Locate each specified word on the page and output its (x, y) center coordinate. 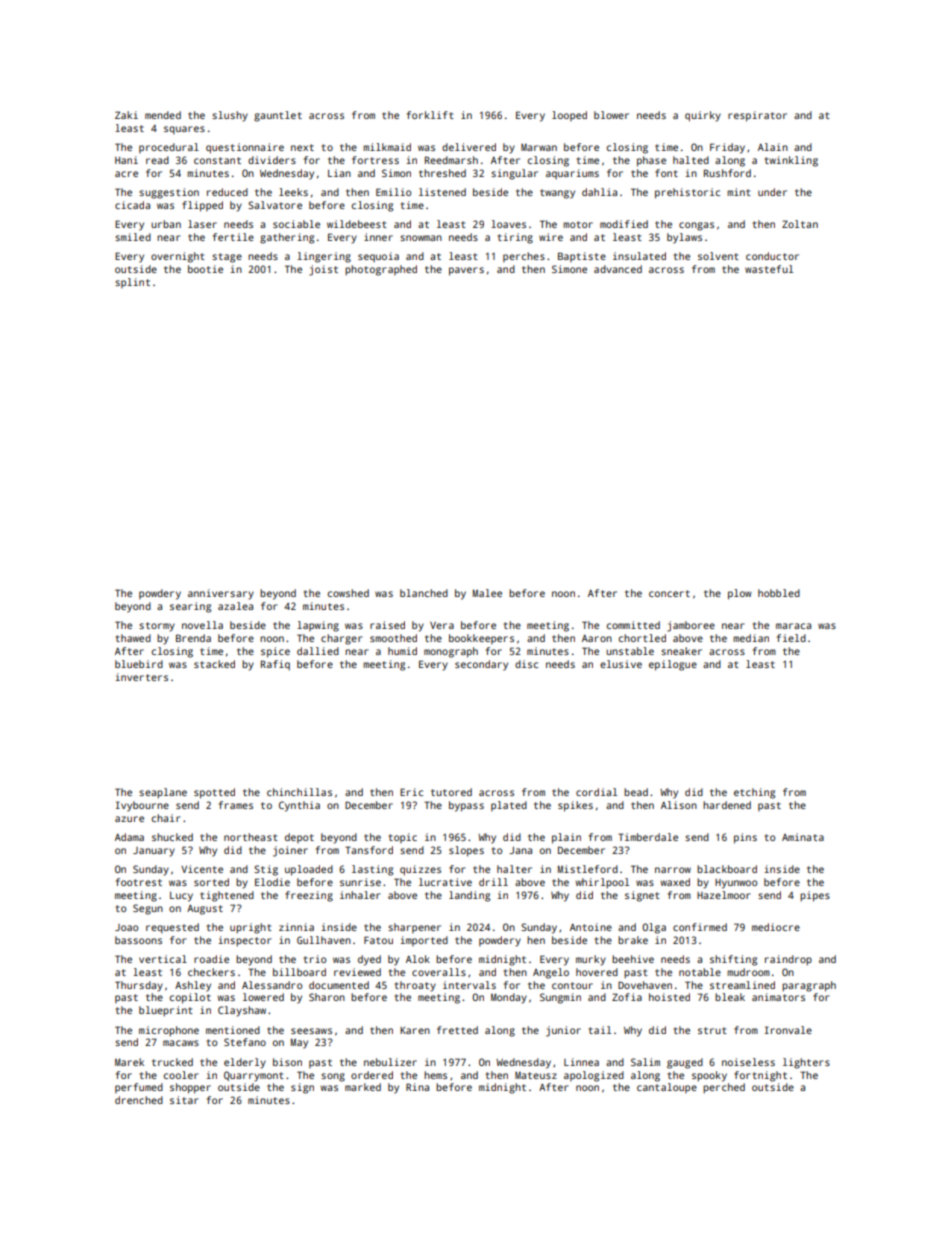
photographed (381, 270)
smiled (133, 237)
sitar (184, 1100)
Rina (417, 1087)
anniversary (221, 594)
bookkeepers (481, 639)
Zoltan (800, 224)
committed (633, 625)
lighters (806, 1063)
